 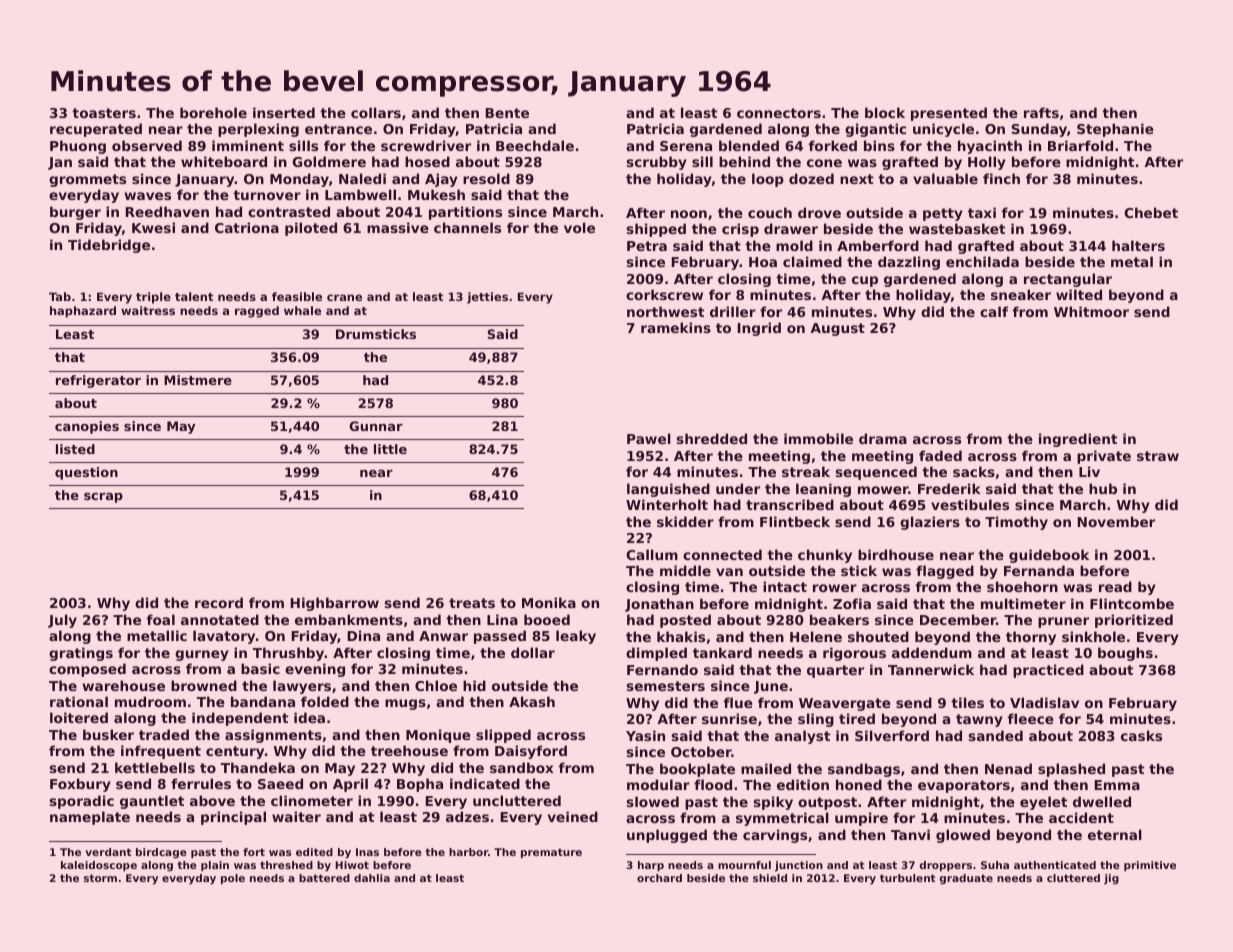 What do you see at coordinates (686, 146) in the document?
I see `Serena` at bounding box center [686, 146].
